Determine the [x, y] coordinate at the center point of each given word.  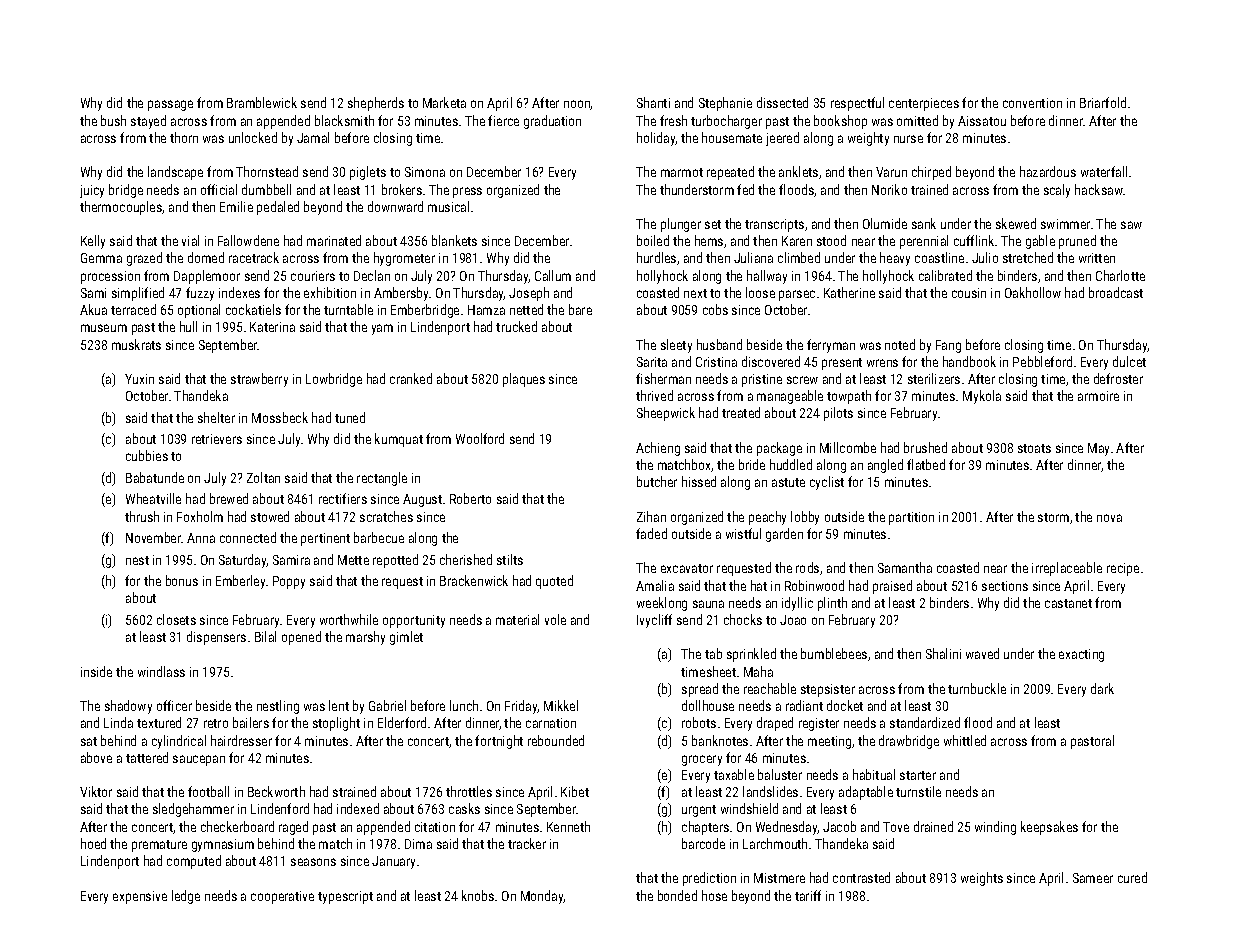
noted [900, 344]
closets [176, 619]
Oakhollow [1033, 292]
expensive [140, 897]
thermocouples [121, 208]
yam [382, 329]
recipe [1123, 569]
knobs [478, 895]
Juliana [753, 257]
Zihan [651, 516]
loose [760, 292]
